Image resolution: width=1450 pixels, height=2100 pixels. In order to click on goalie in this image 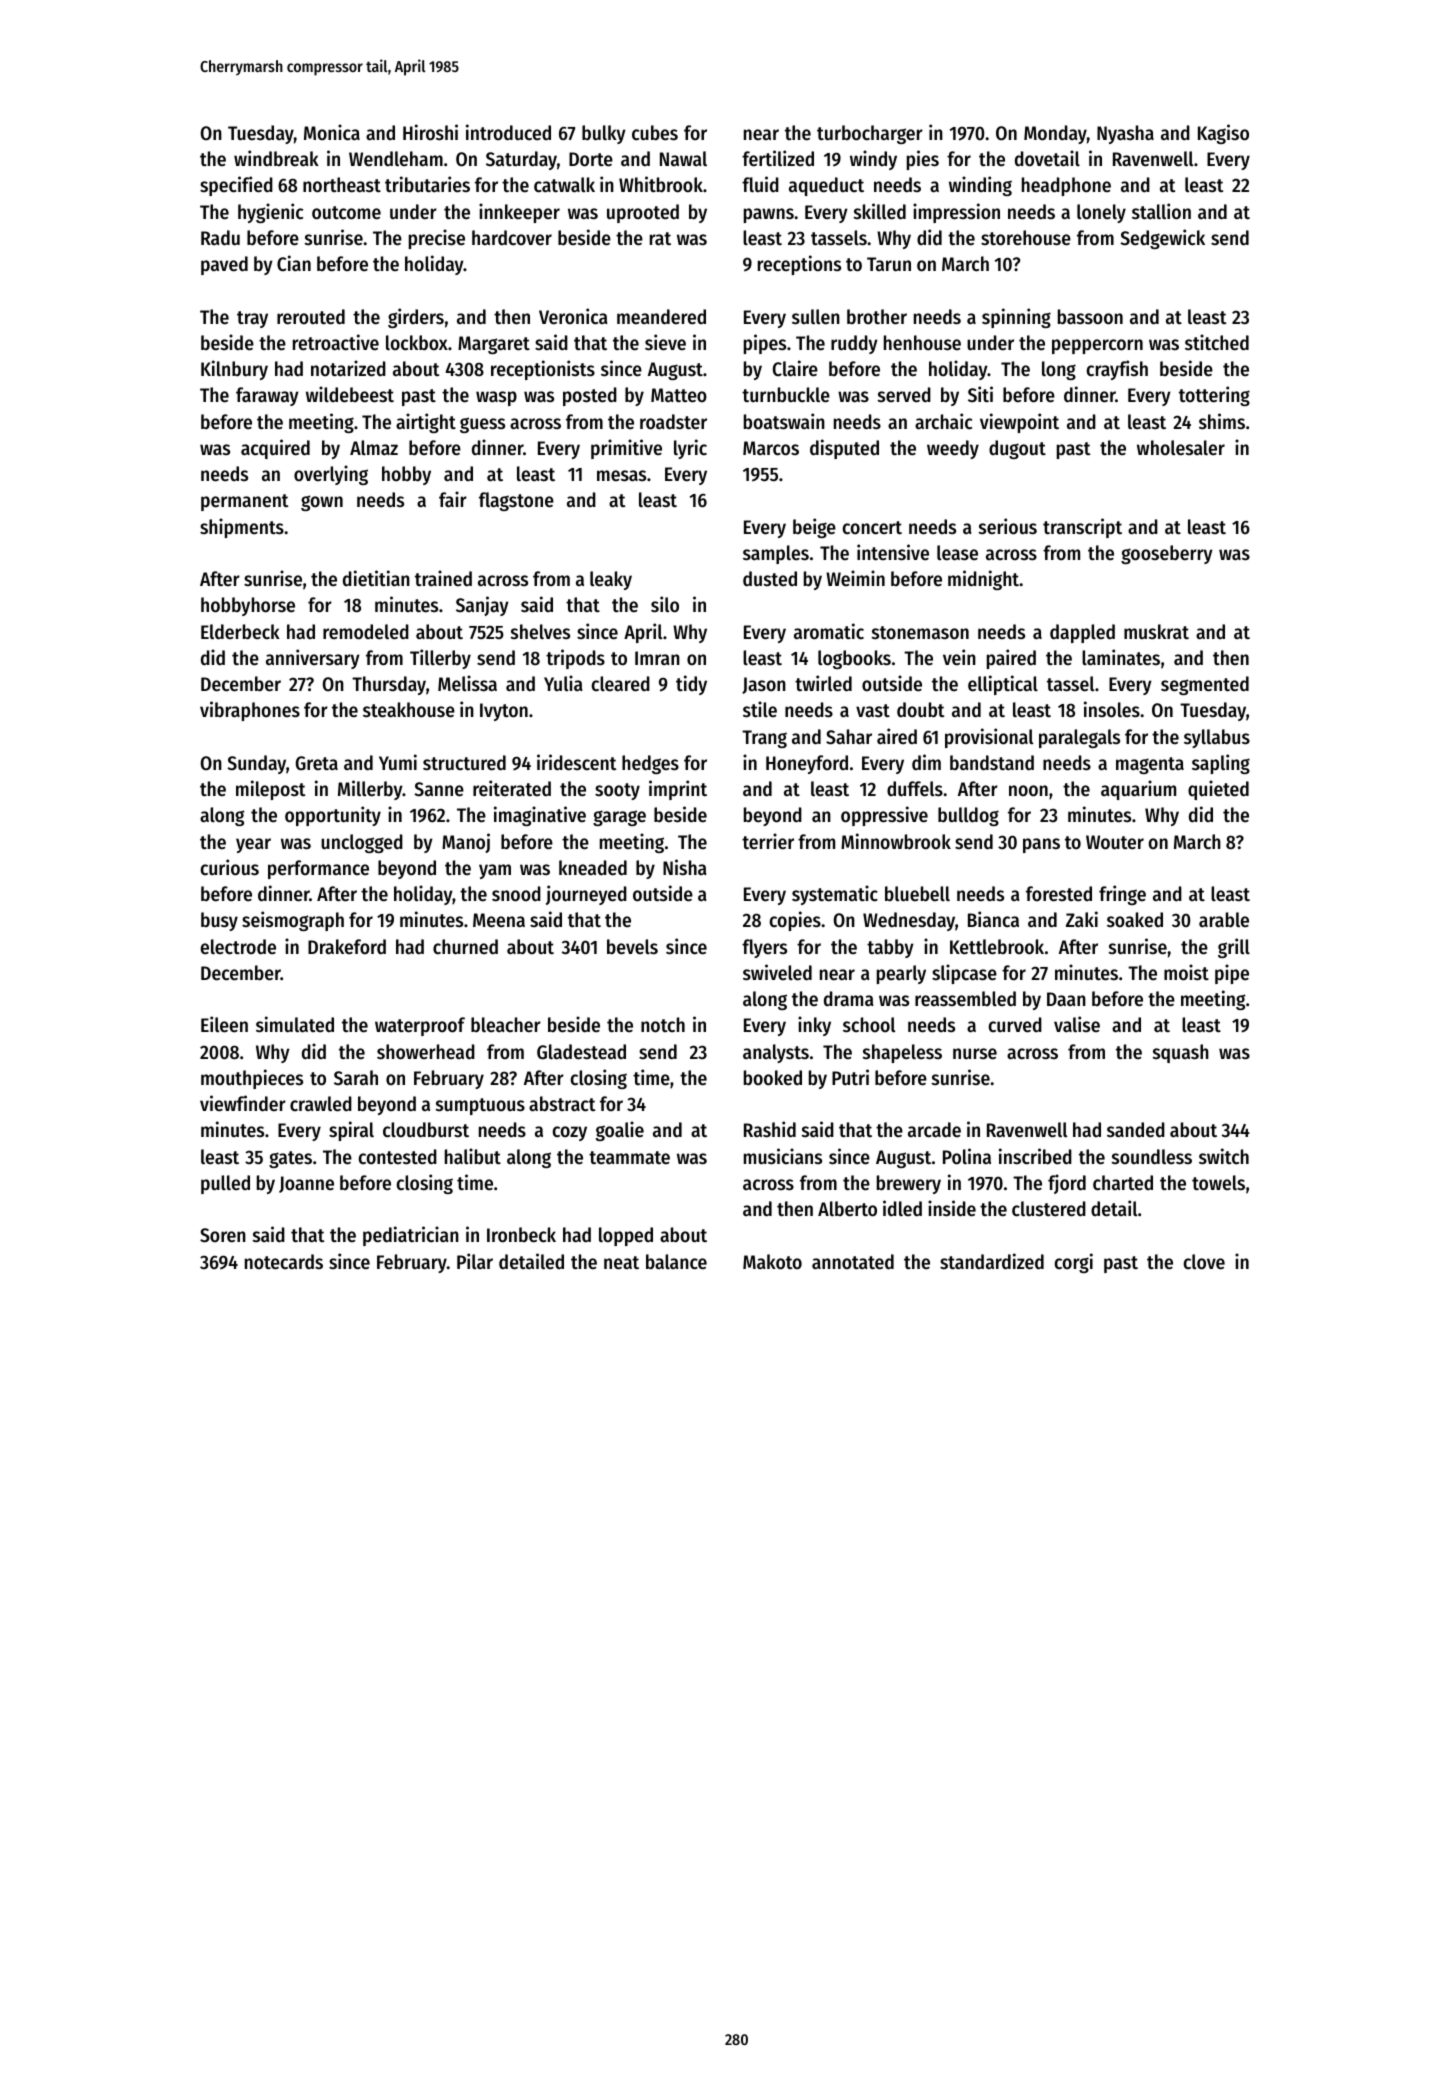, I will do `click(620, 1131)`.
